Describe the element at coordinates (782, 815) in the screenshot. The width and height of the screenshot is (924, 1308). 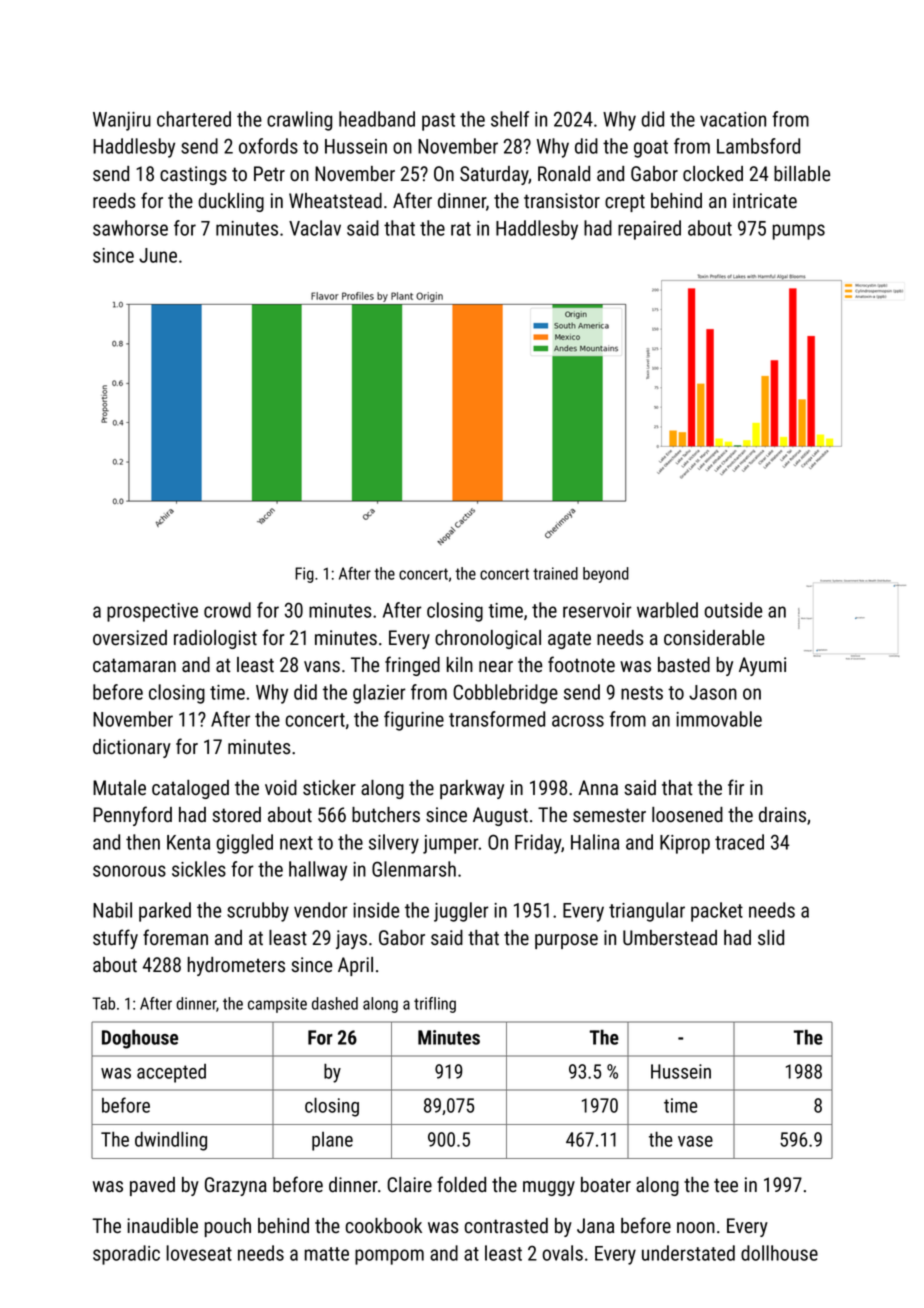
I see `drains` at that location.
